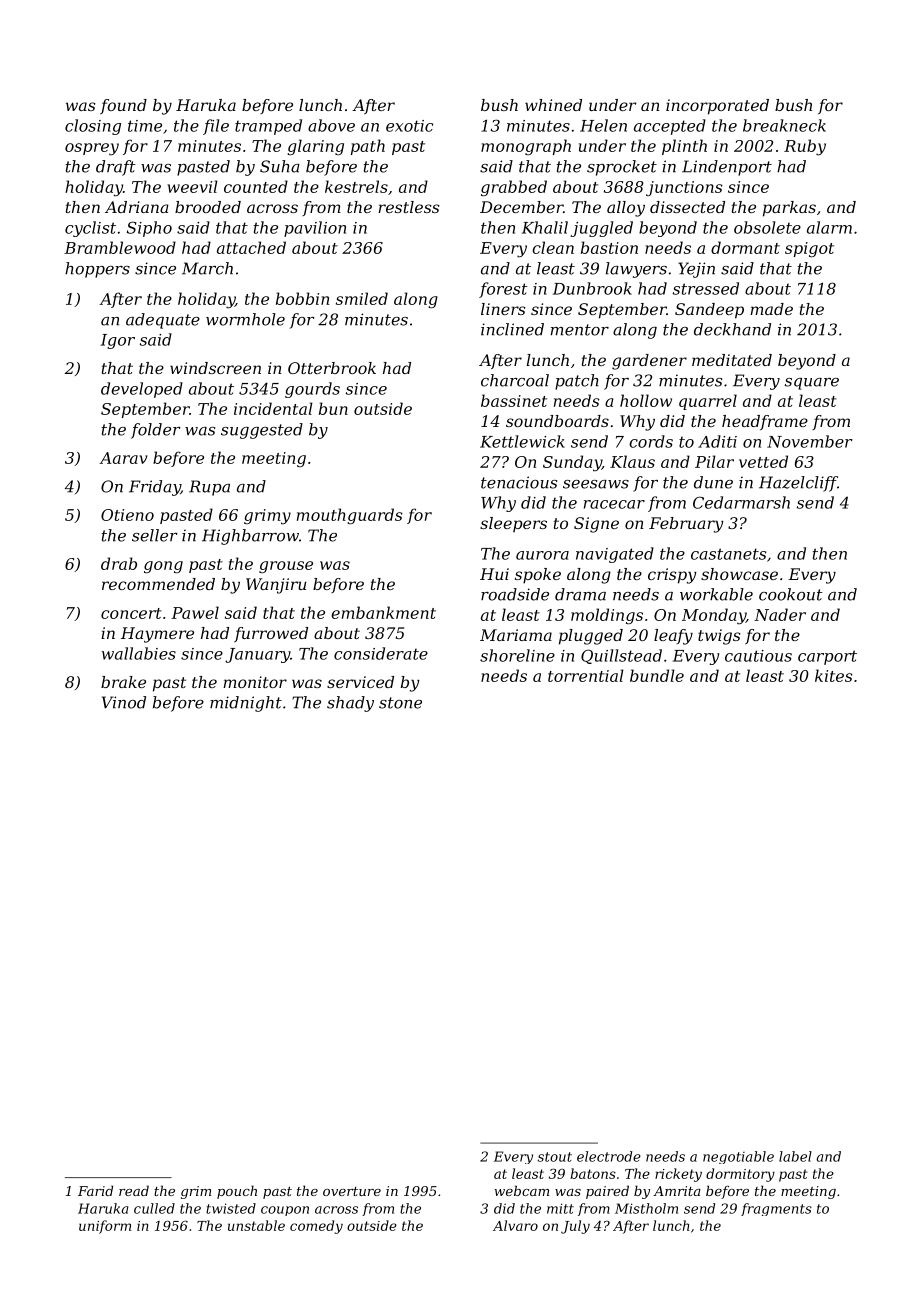 This screenshot has width=924, height=1308. I want to click on Sunday, so click(572, 463).
